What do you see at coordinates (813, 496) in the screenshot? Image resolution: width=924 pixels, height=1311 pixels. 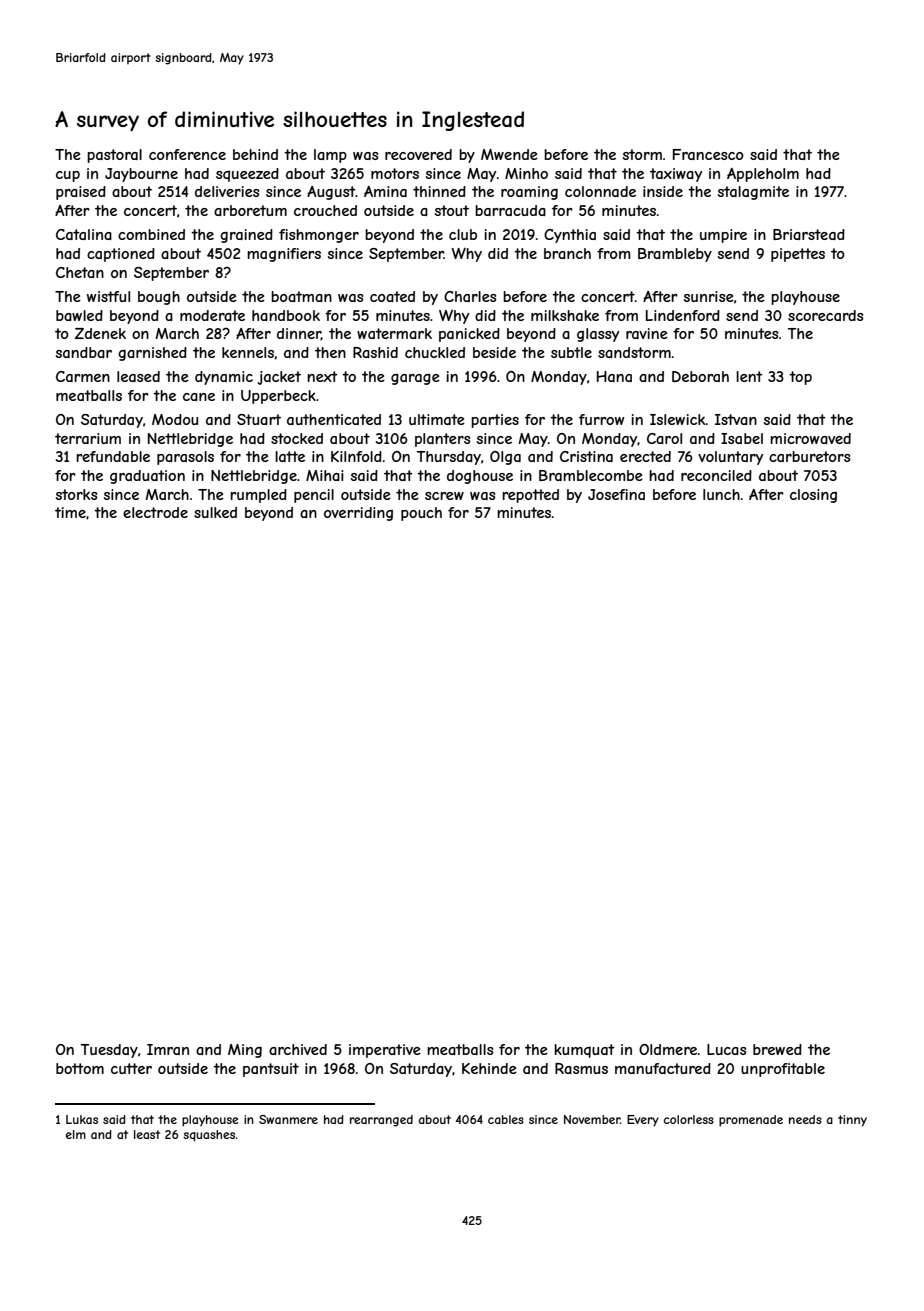 I see `closing` at bounding box center [813, 496].
